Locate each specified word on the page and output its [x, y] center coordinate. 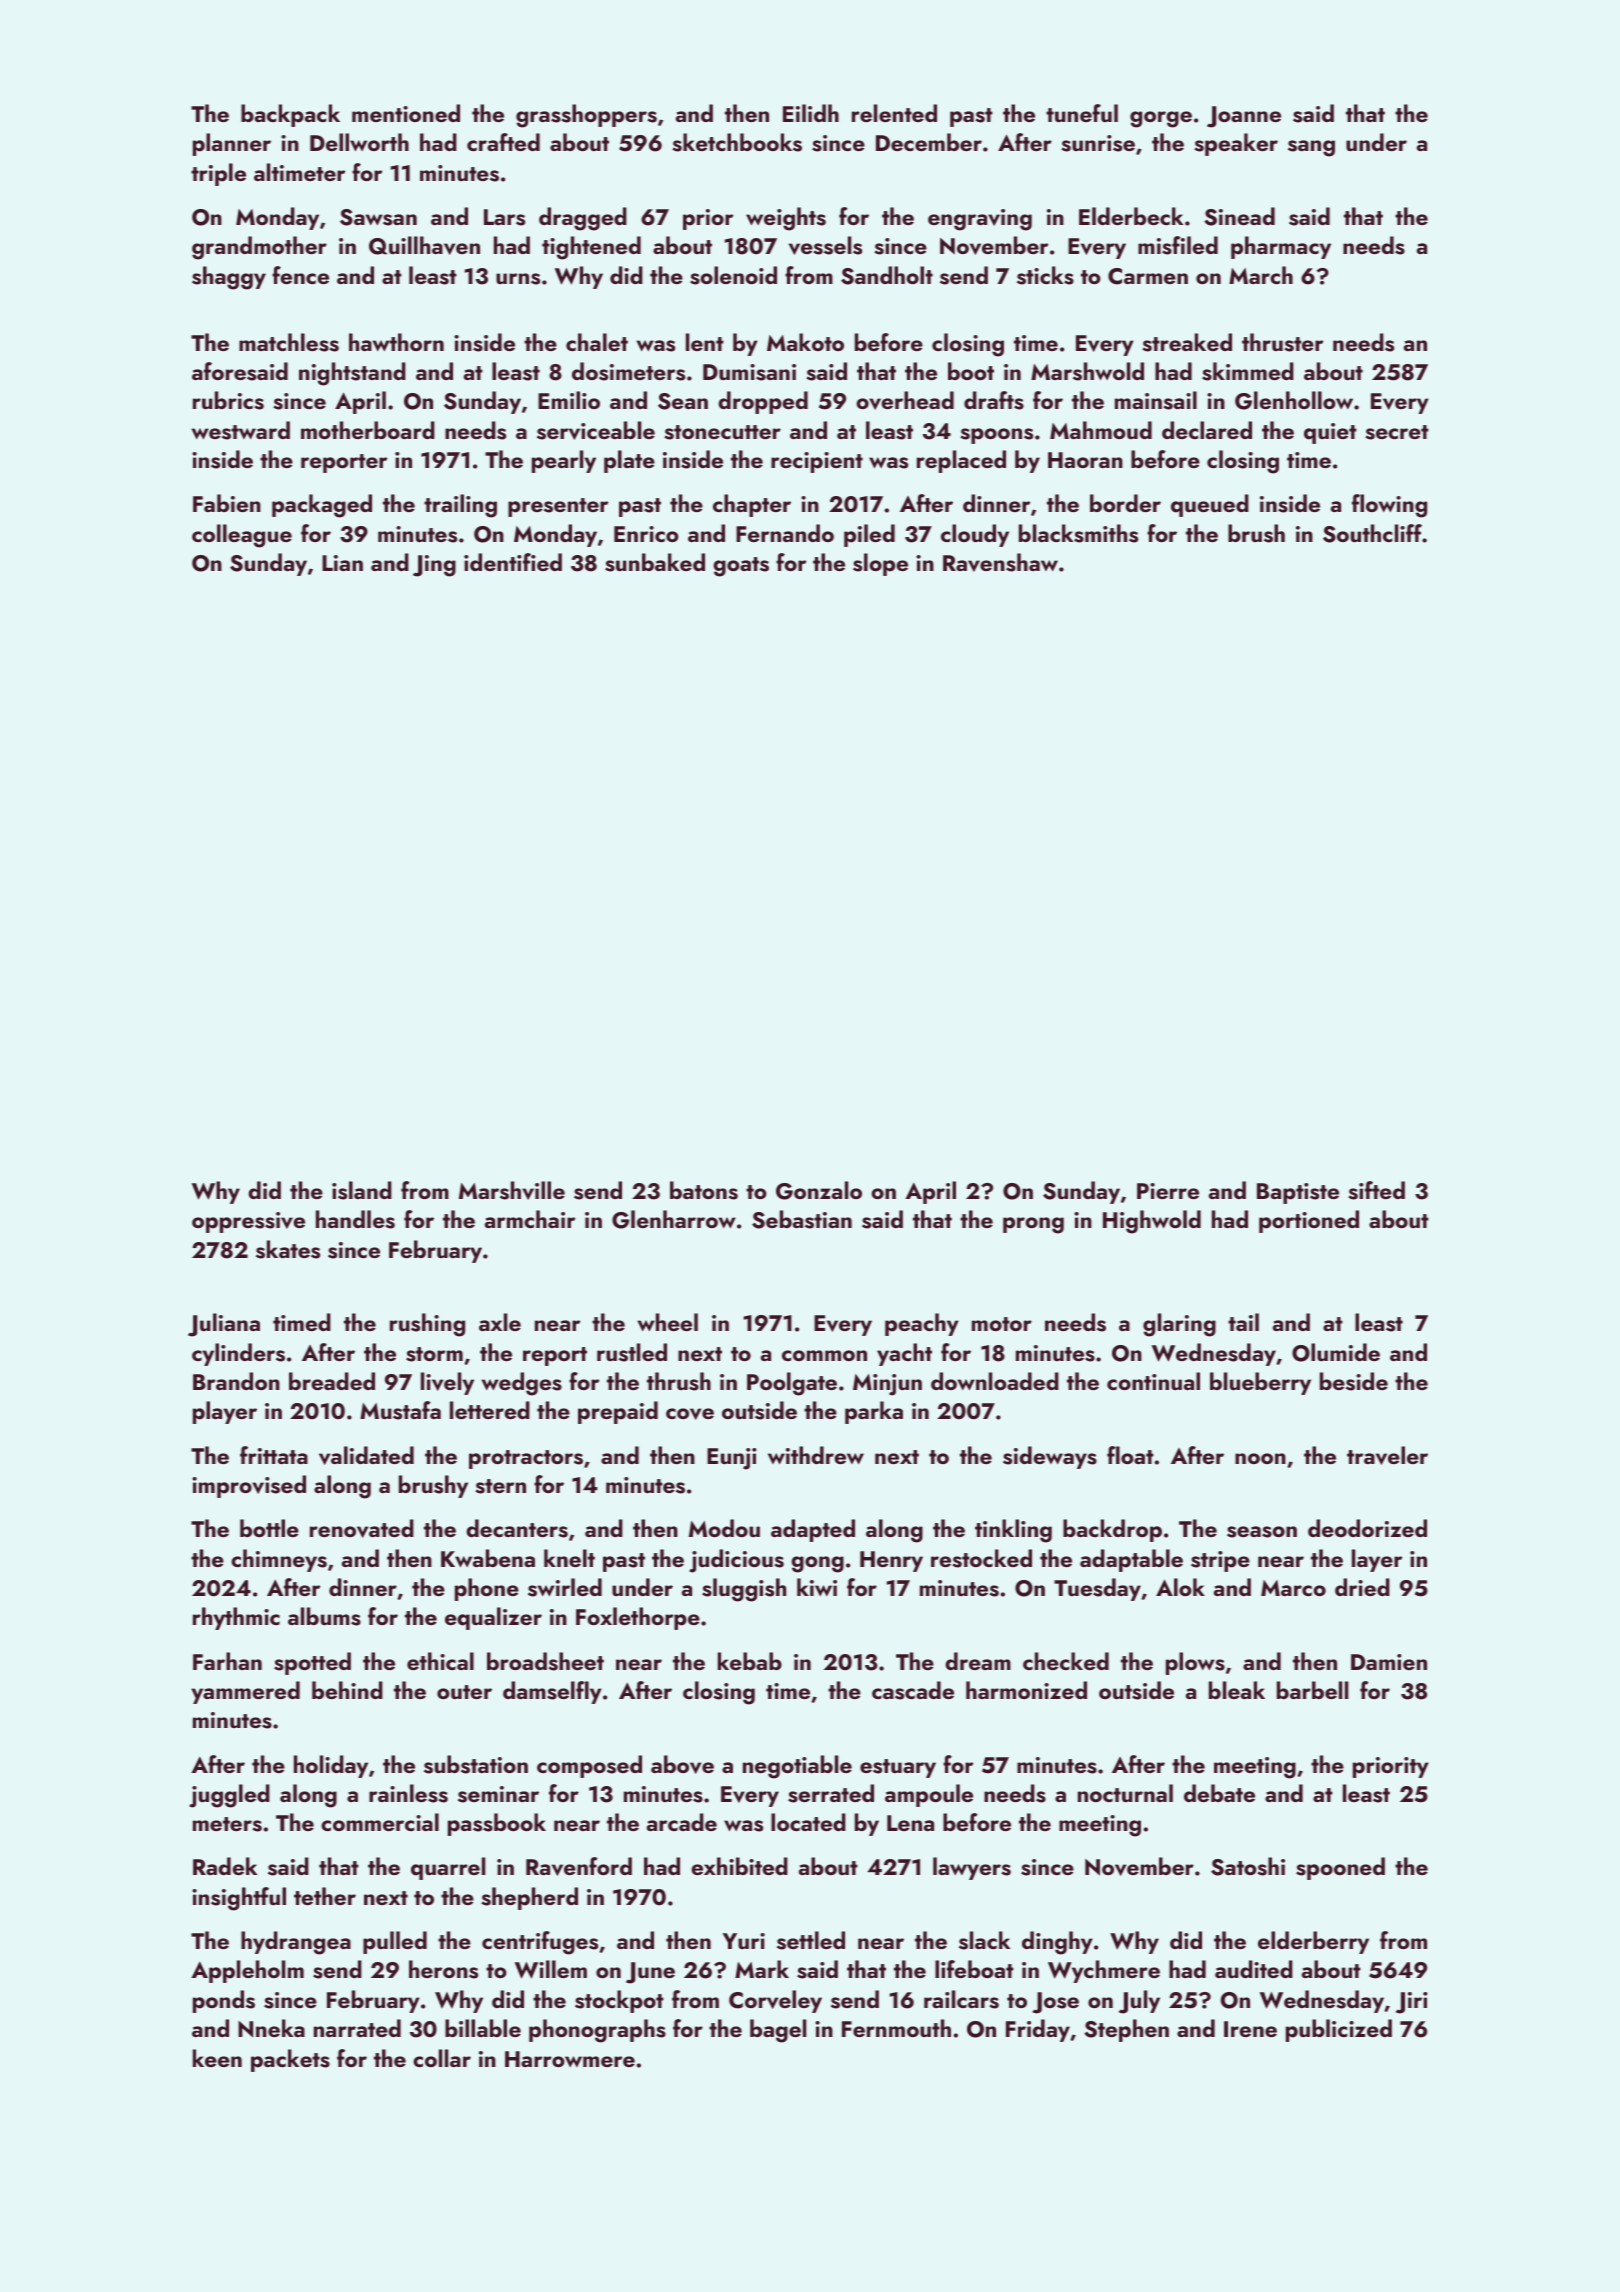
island [362, 1190]
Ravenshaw [1000, 562]
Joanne [1244, 117]
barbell [1312, 1690]
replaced [961, 461]
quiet [1330, 433]
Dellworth [359, 142]
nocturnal [1125, 1793]
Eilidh [811, 113]
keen [217, 2058]
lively [447, 1383]
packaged [322, 506]
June [650, 1973]
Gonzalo [819, 1190]
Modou [724, 1528]
